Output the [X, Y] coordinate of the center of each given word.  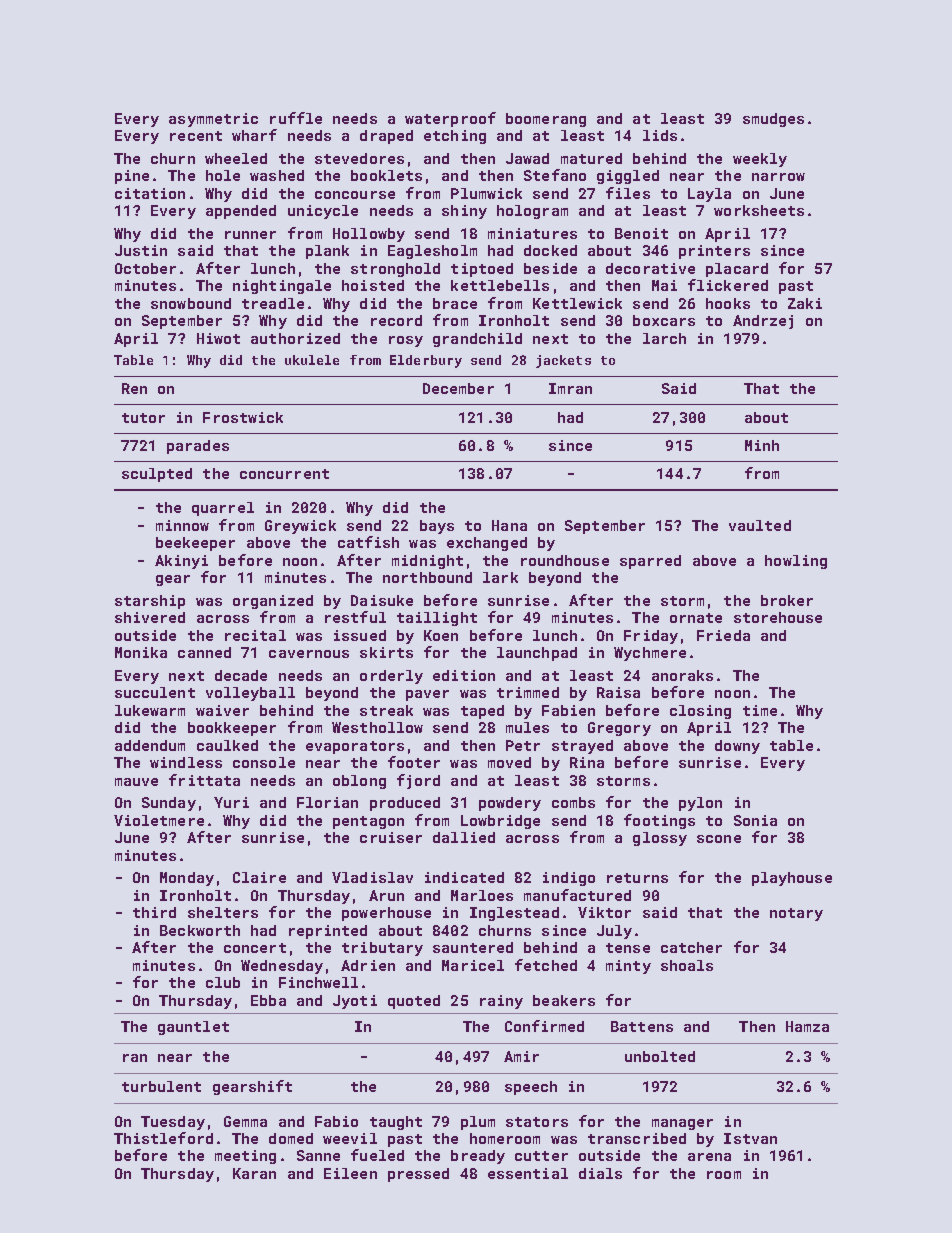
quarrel [223, 509]
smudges [773, 120]
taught [396, 1123]
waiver [222, 710]
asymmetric [213, 120]
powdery [510, 804]
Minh [762, 445]
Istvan [750, 1138]
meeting [245, 1157]
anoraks [682, 675]
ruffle [296, 118]
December [458, 388]
